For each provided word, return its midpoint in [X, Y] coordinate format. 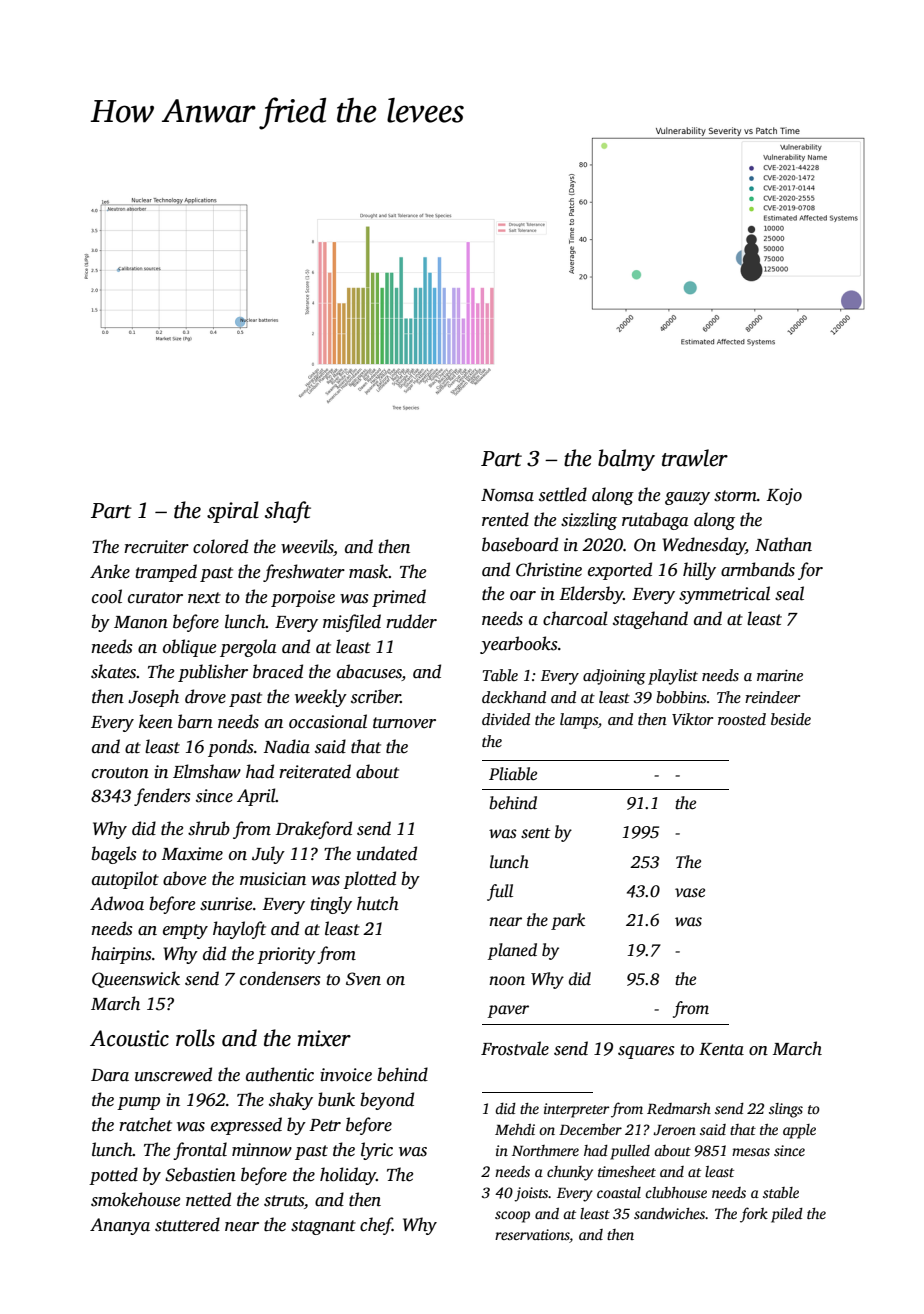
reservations [532, 1234]
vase [690, 893]
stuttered [187, 1224]
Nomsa [507, 495]
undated [387, 853]
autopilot [125, 880]
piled [787, 1215]
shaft [288, 512]
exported [620, 571]
